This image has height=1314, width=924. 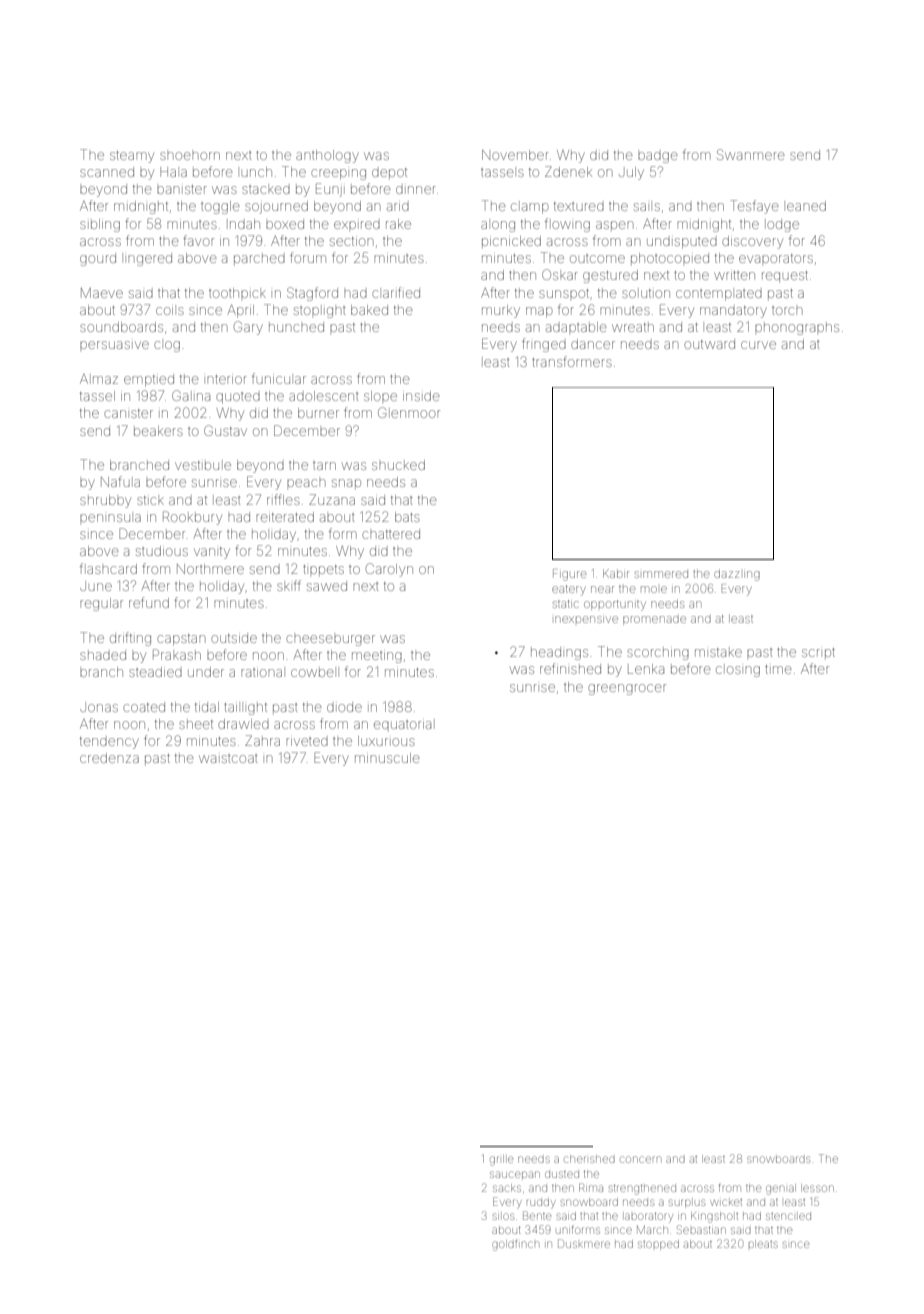 I want to click on goldfinch, so click(x=515, y=1245).
